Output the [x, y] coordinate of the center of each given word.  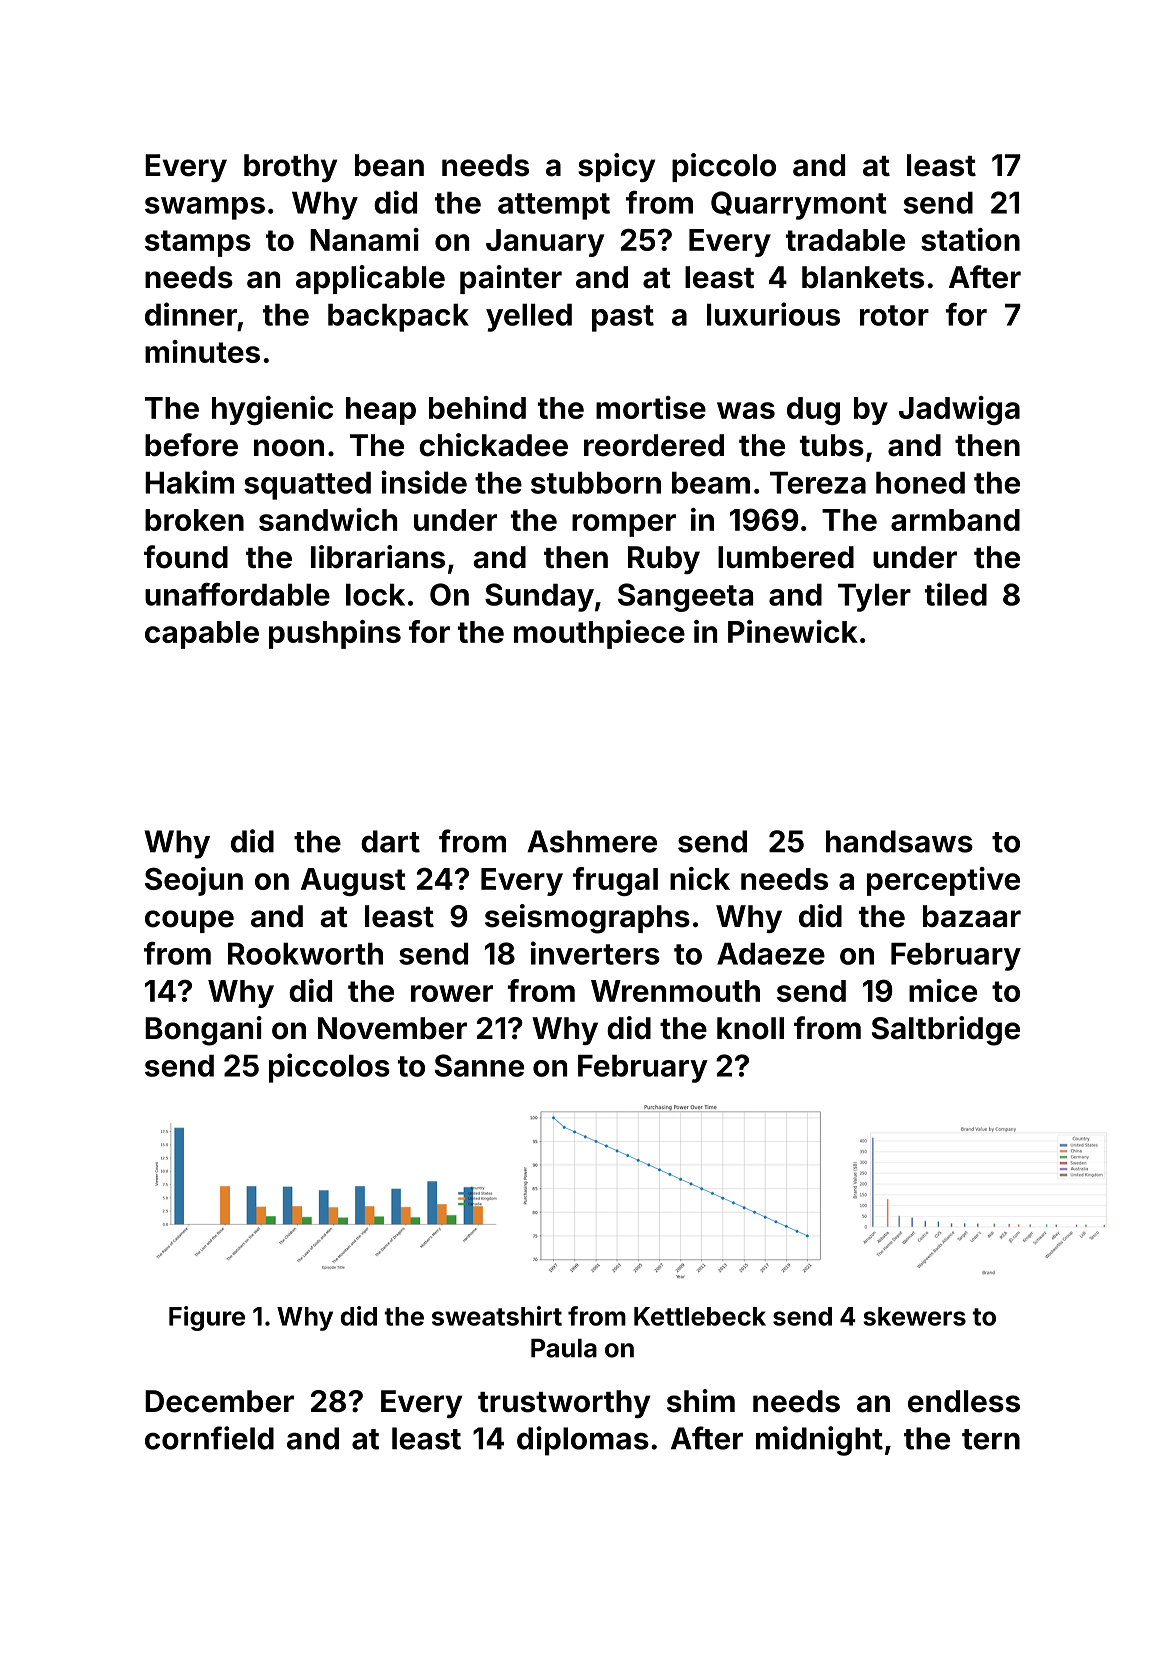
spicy [616, 167]
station [970, 239]
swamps [205, 208]
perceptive [943, 881]
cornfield [209, 1438]
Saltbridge [946, 1031]
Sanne [479, 1065]
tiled [956, 594]
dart [390, 841]
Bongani [203, 1031]
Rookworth [305, 954]
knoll [750, 1028]
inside [424, 482]
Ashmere [592, 841]
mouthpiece [599, 634]
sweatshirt [497, 1316]
